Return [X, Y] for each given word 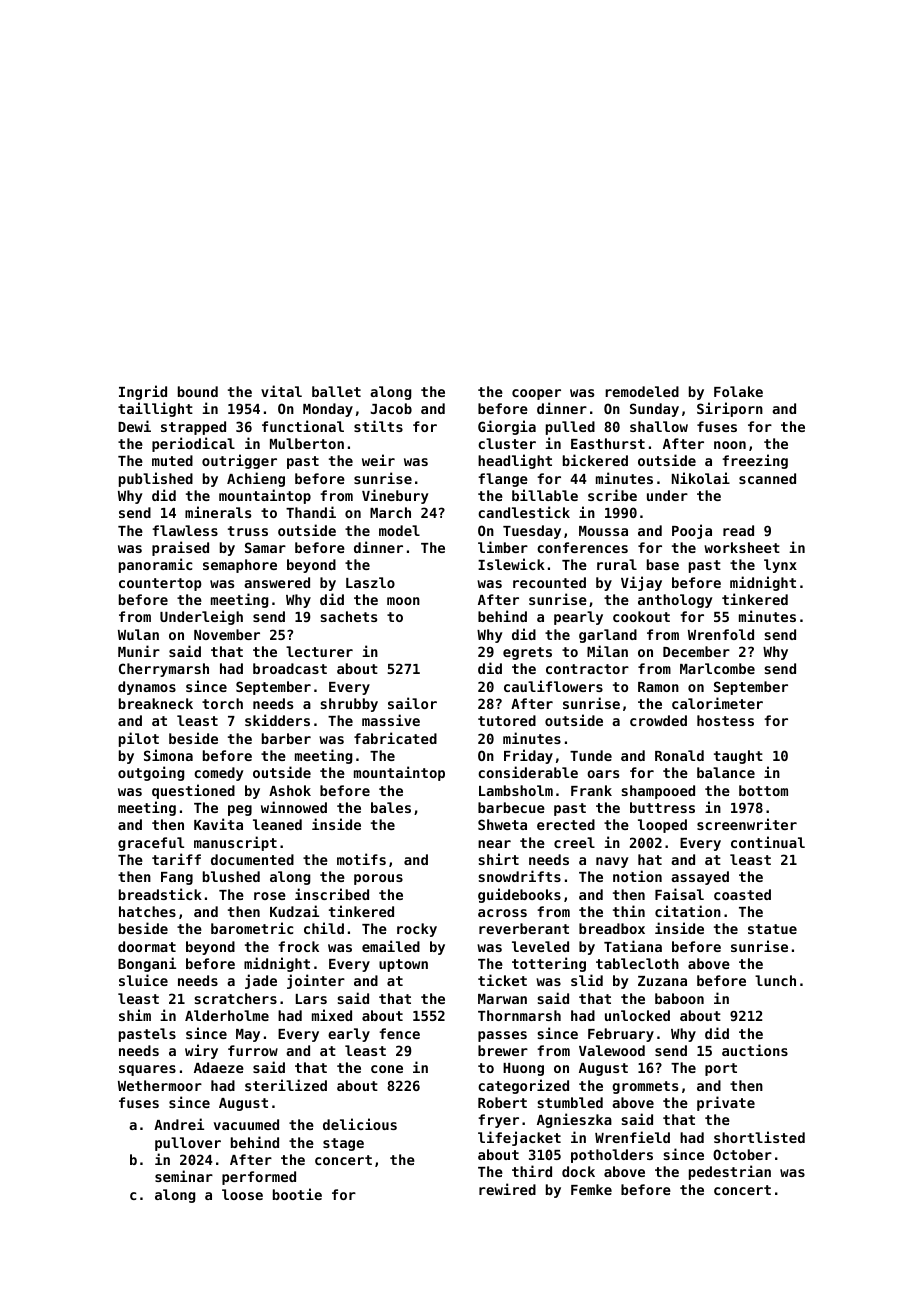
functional [303, 426]
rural [617, 564]
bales [391, 807]
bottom [763, 790]
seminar [184, 1176]
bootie [297, 1194]
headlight [515, 461]
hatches [147, 911]
